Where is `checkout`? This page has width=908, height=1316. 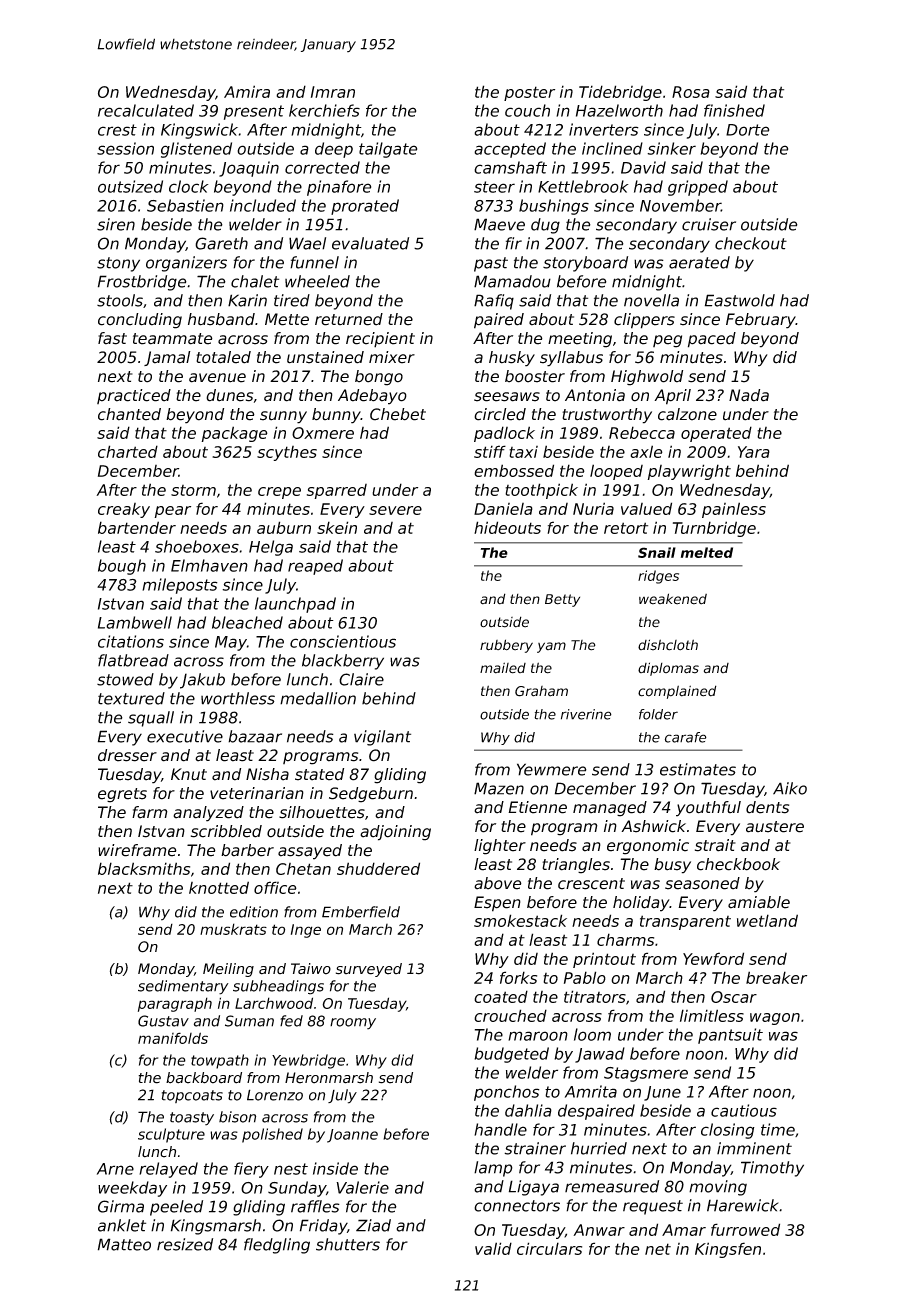 checkout is located at coordinates (751, 243).
